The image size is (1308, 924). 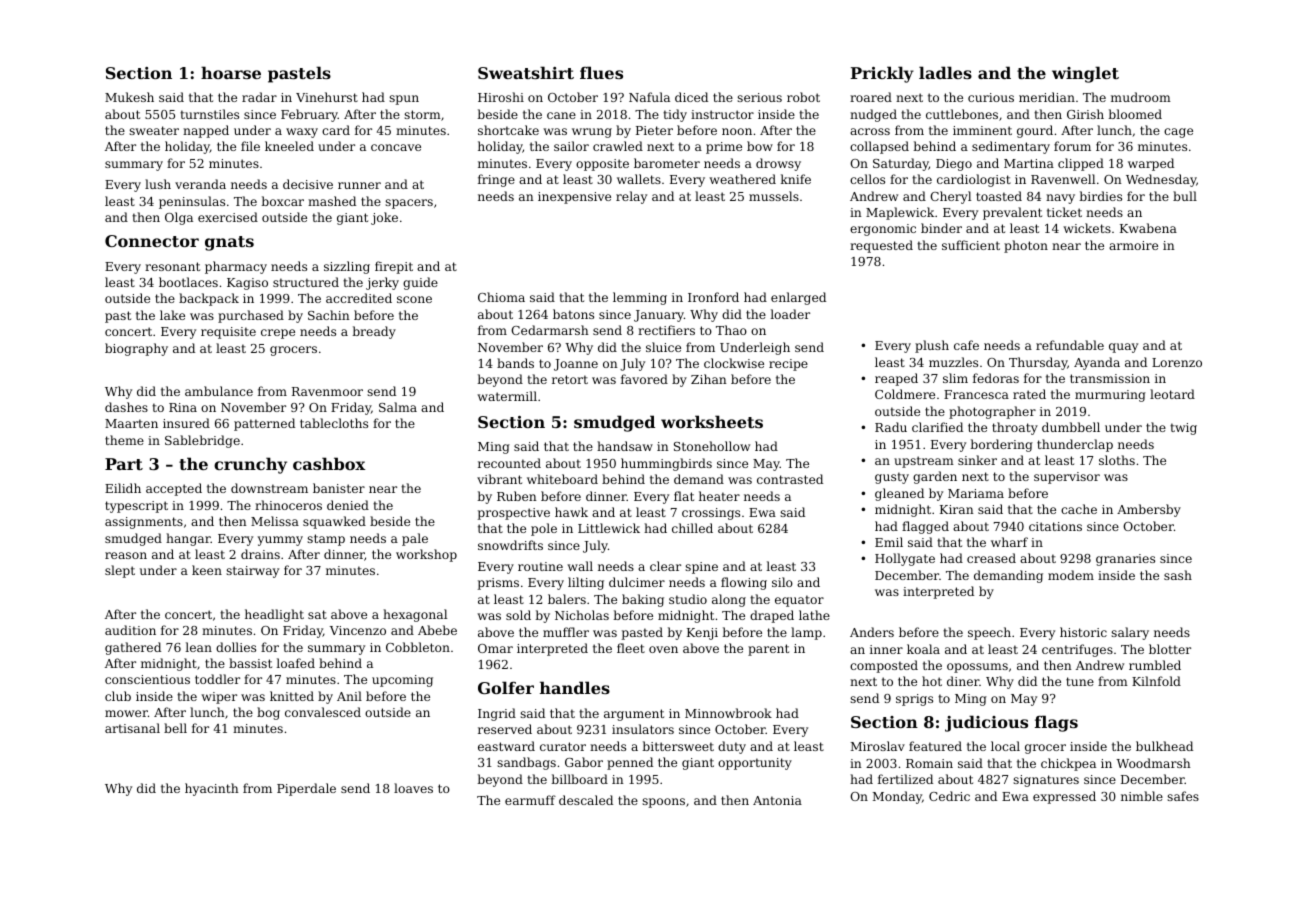 I want to click on Littlewick, so click(x=609, y=528).
